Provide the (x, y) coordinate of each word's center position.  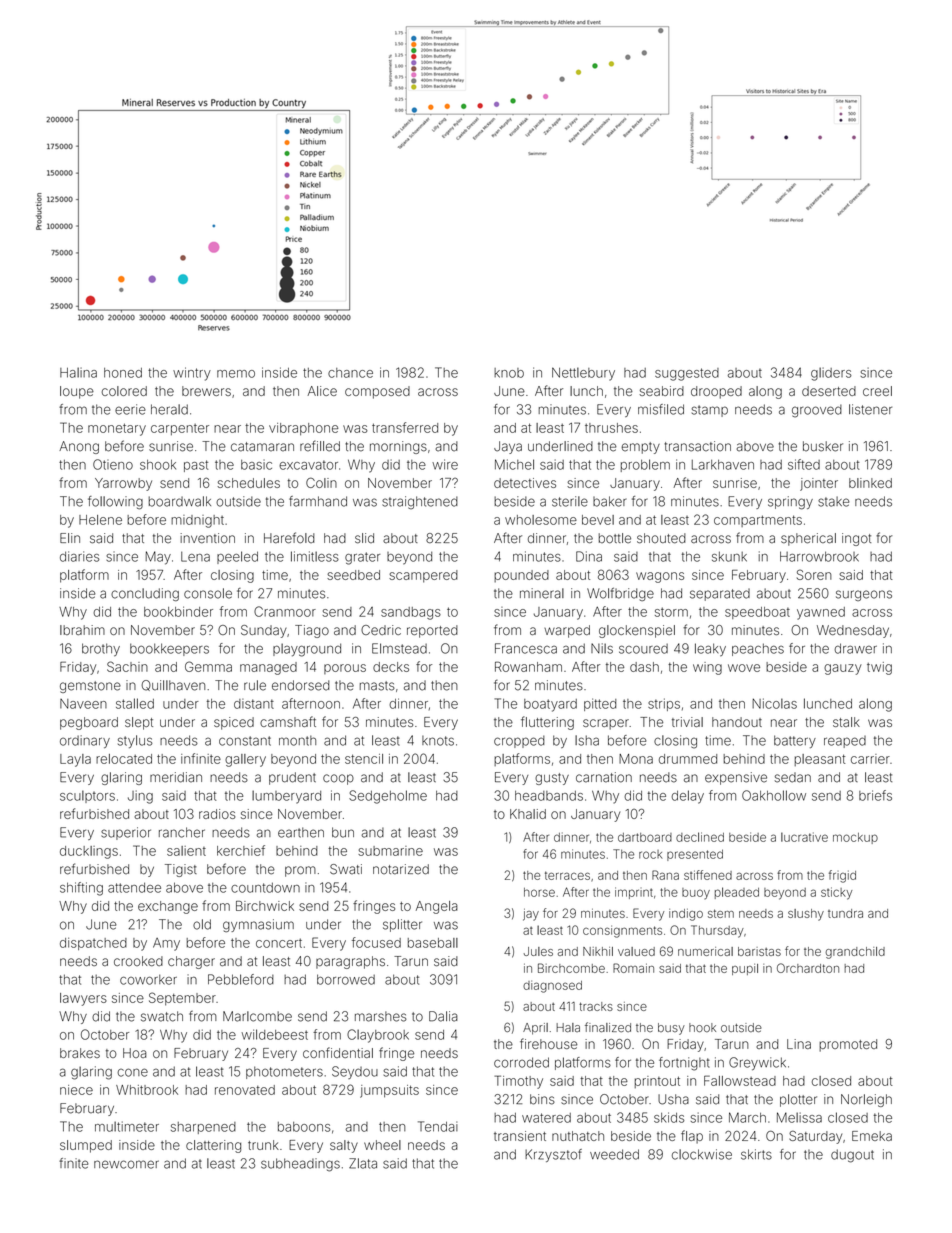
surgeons (864, 595)
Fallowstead (740, 1080)
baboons (304, 1127)
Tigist (181, 870)
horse (539, 892)
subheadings (300, 1165)
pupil (745, 969)
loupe (77, 392)
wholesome (541, 520)
